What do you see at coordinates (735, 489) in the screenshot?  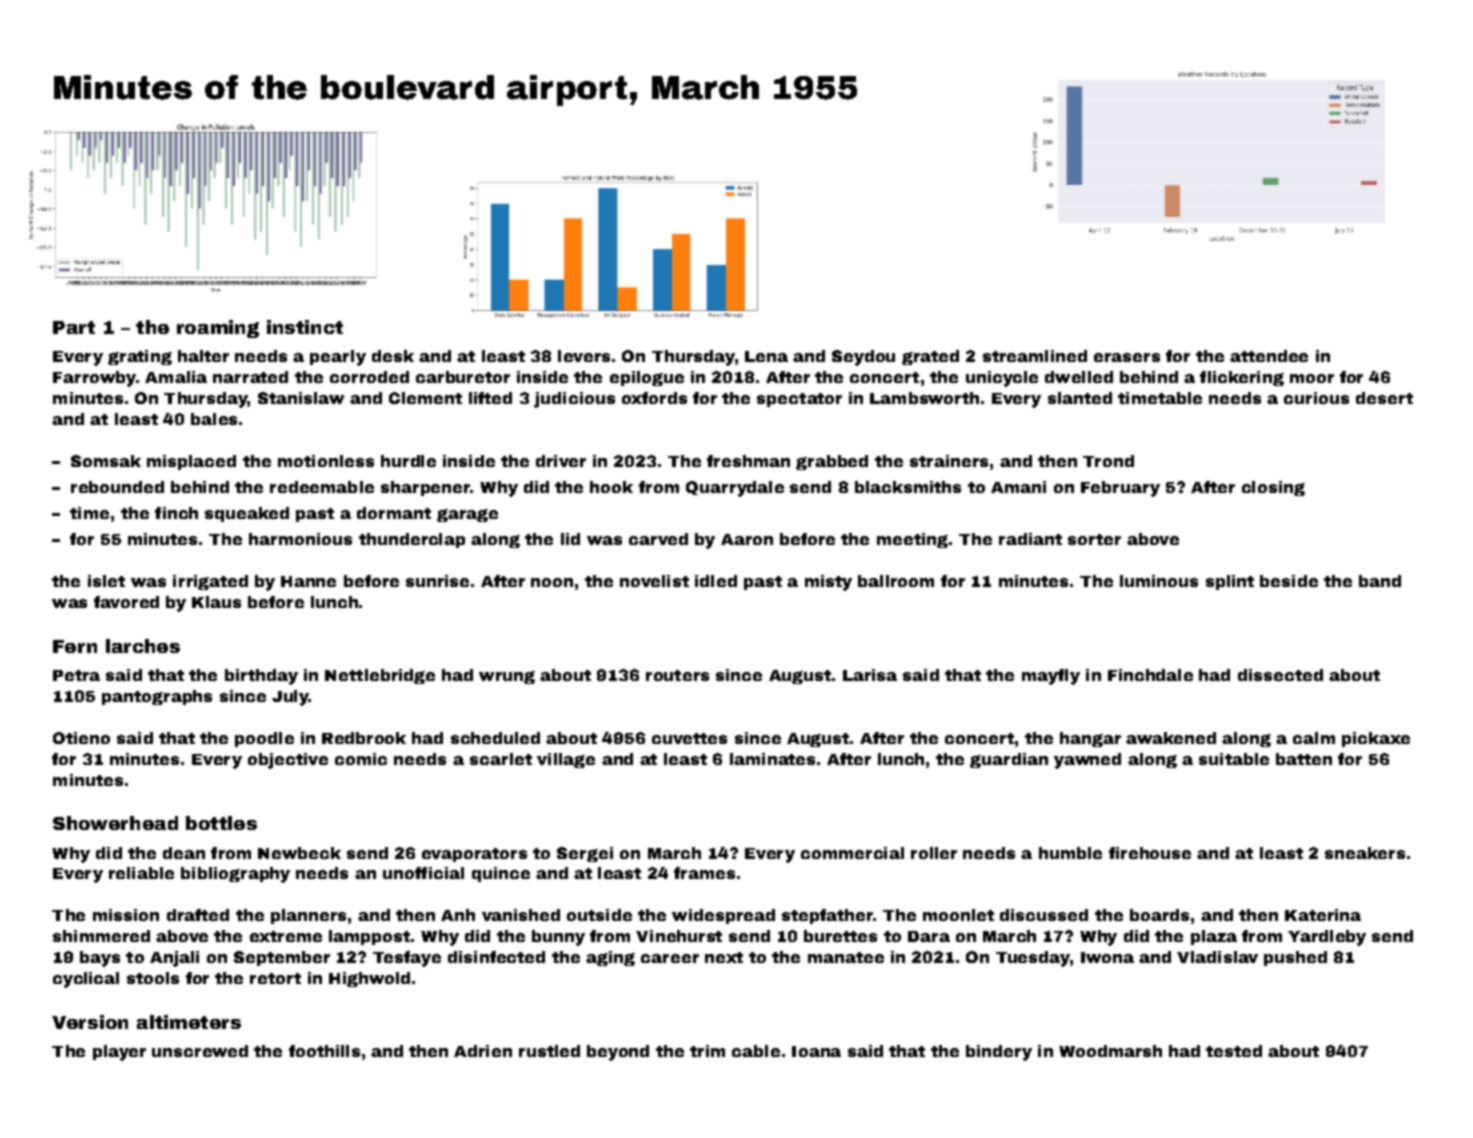 I see `Quarrydale` at bounding box center [735, 489].
